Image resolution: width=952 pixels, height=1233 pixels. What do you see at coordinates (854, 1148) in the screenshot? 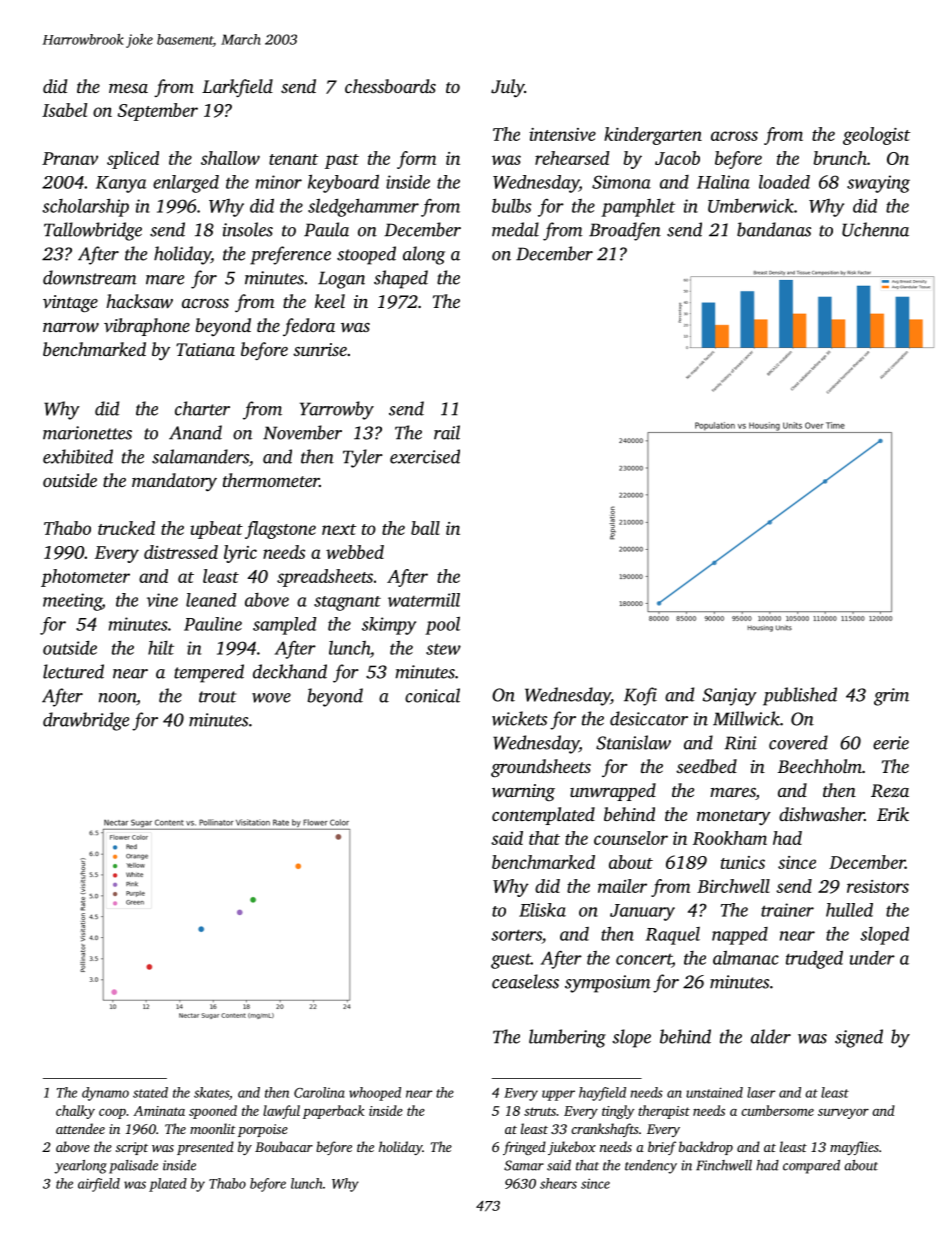
I see `mayflies` at bounding box center [854, 1148].
